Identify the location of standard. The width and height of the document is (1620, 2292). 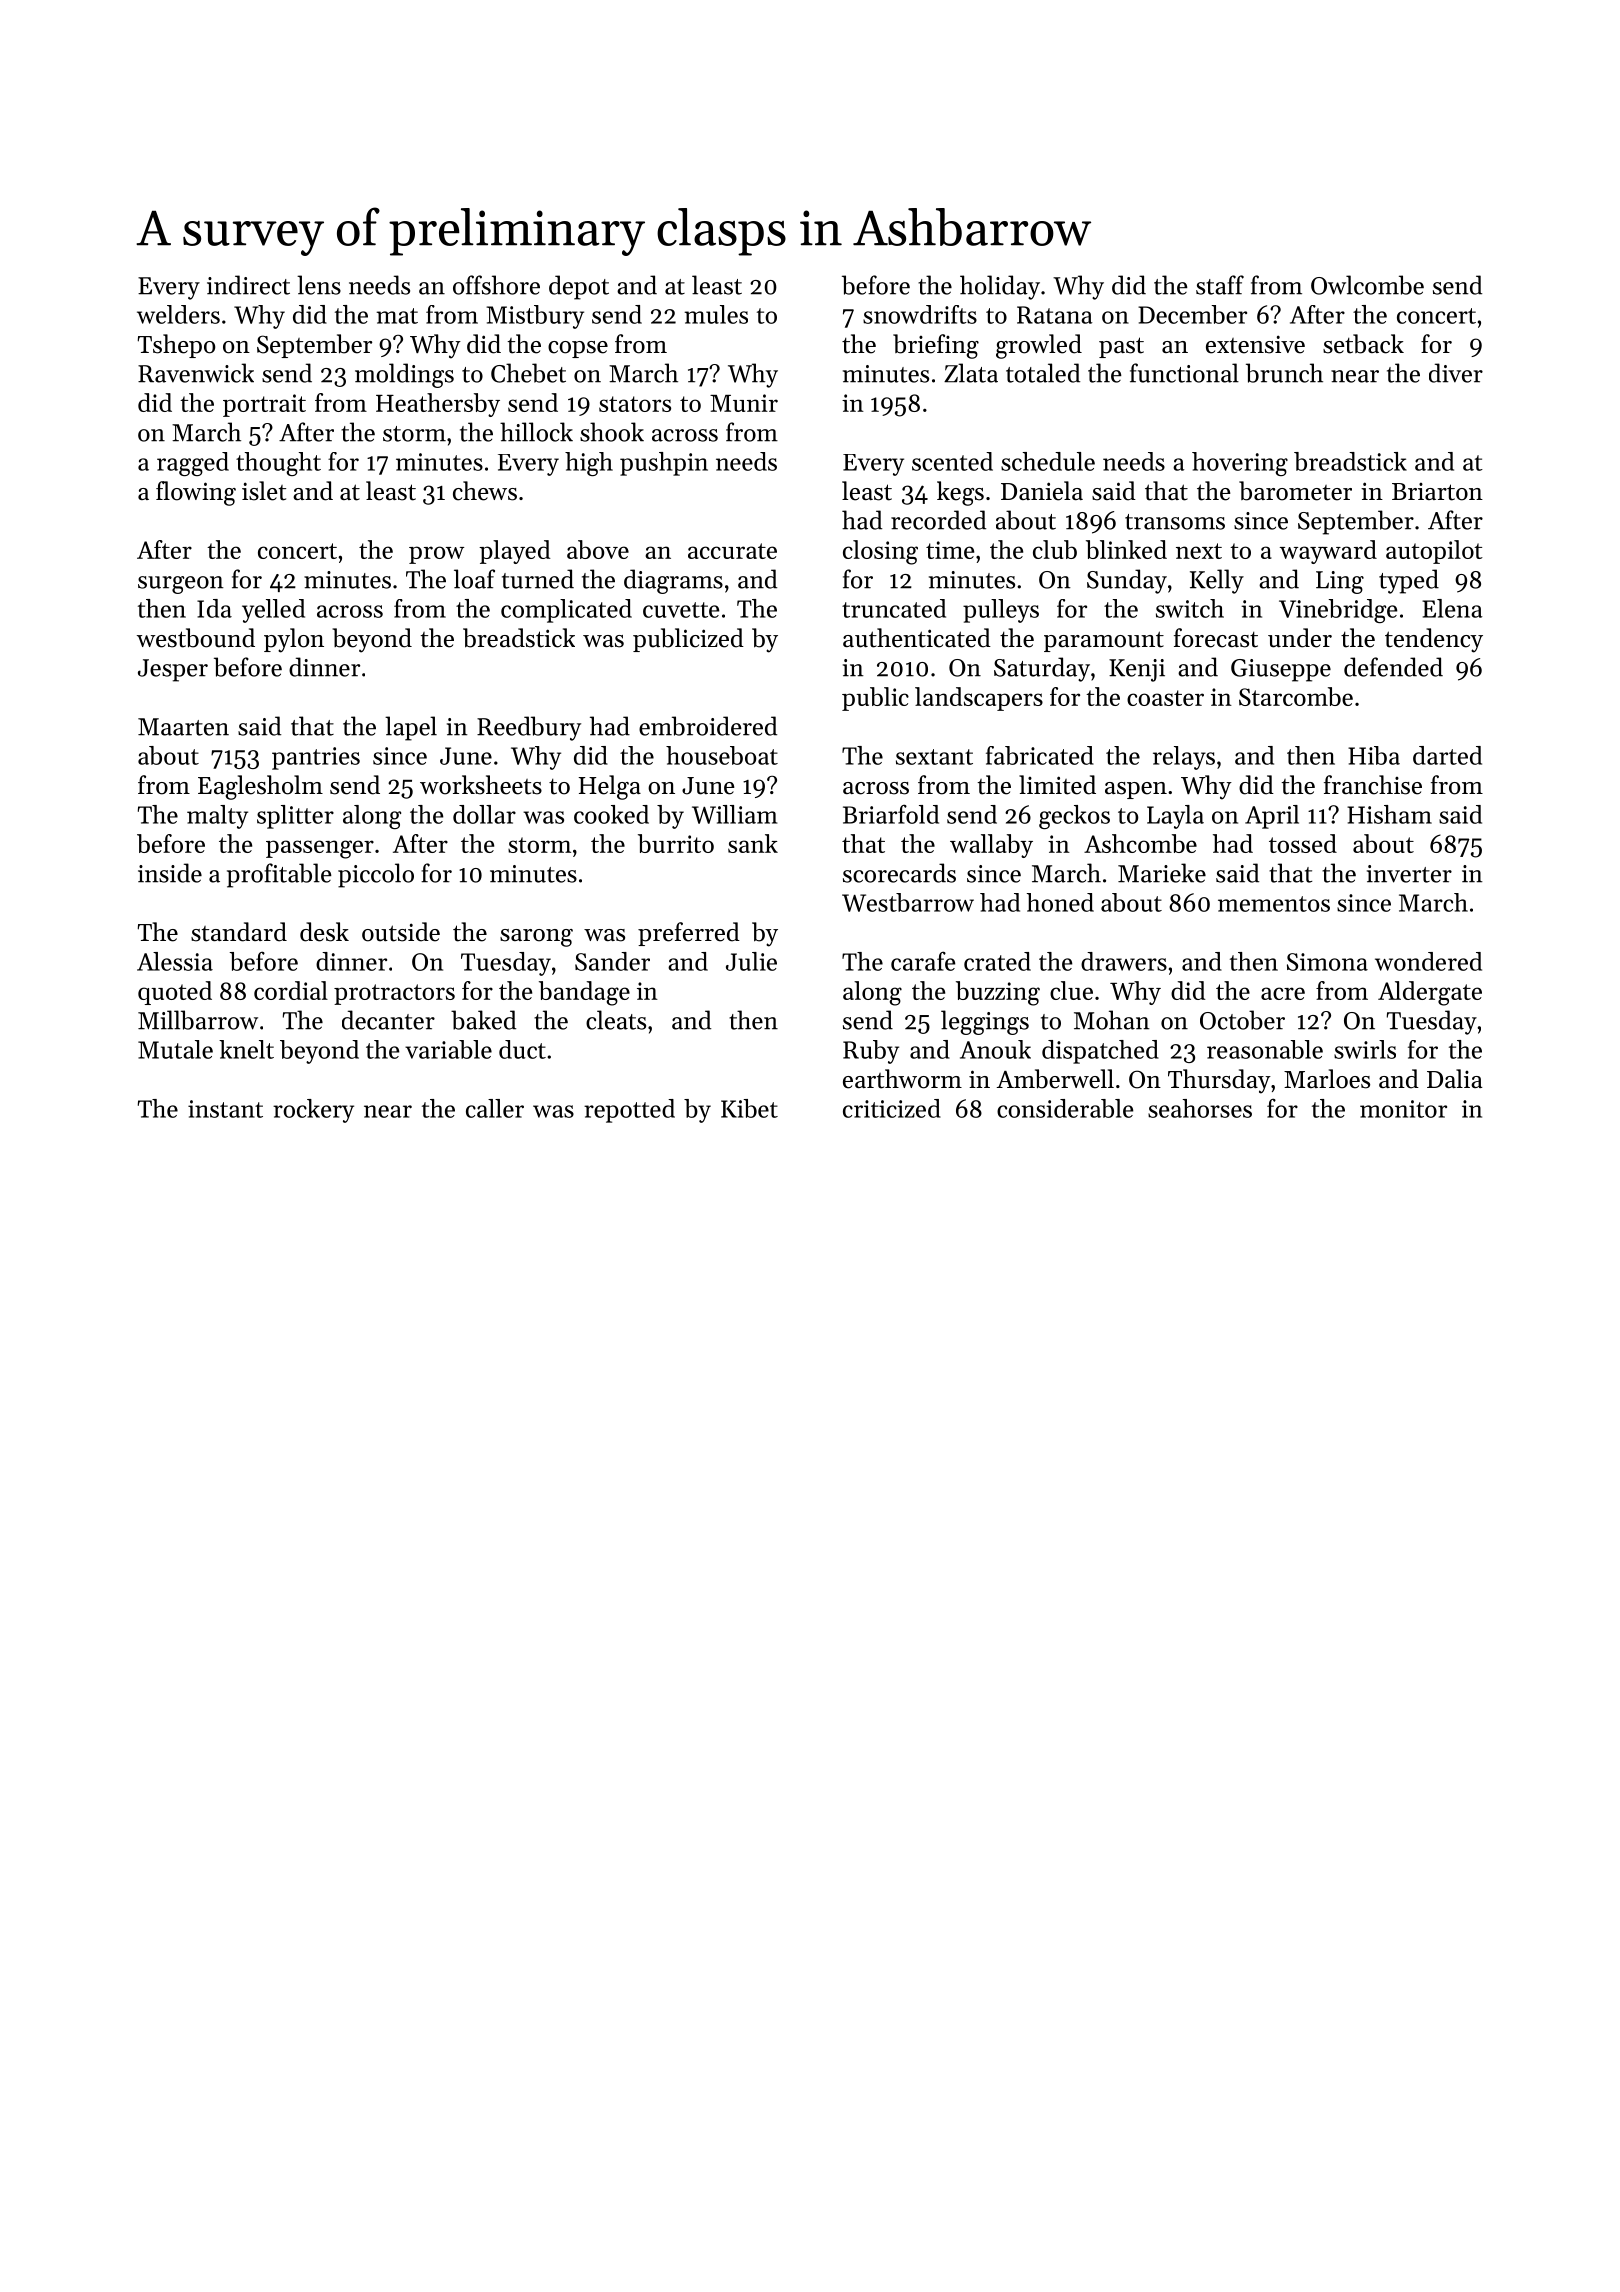
(239, 932).
